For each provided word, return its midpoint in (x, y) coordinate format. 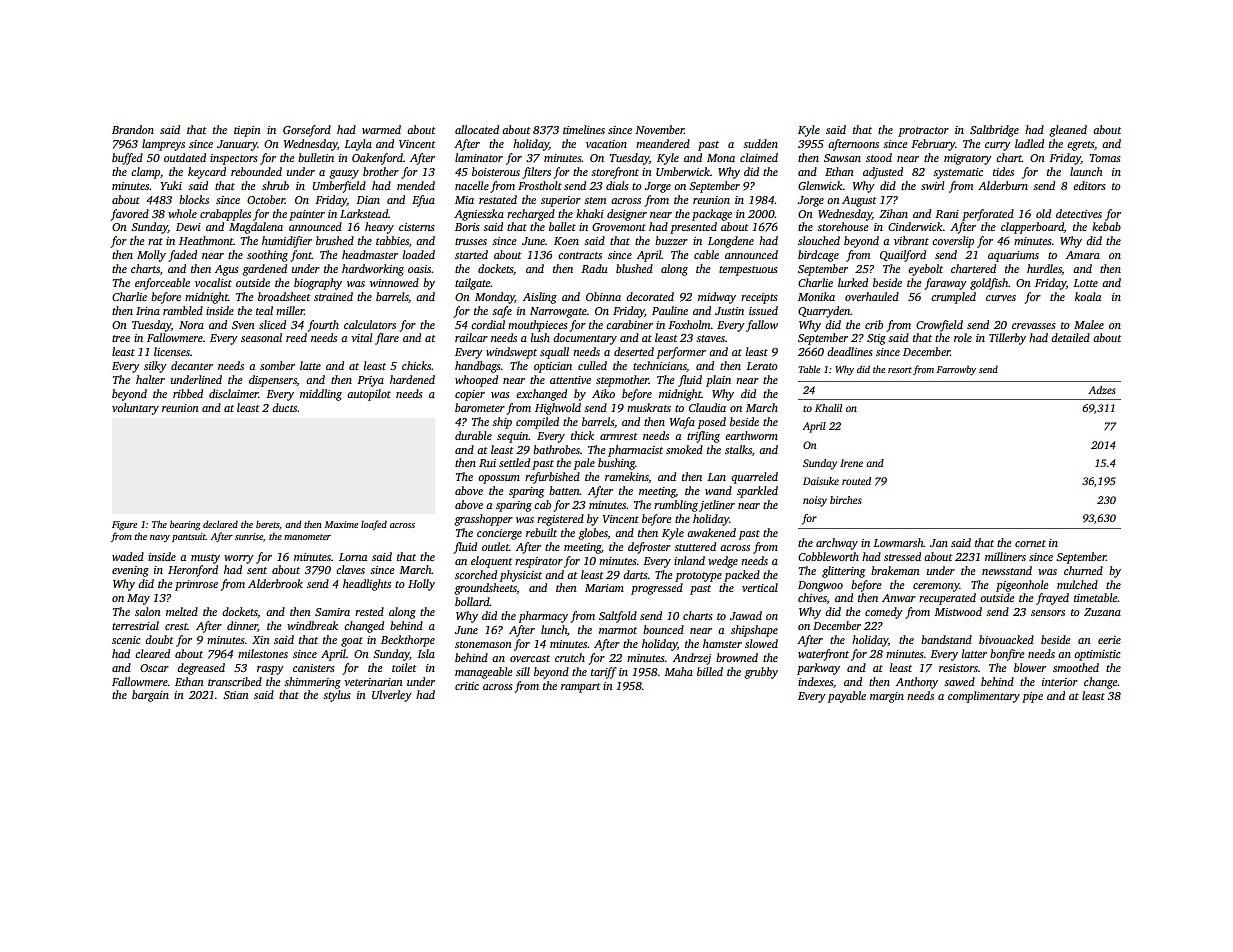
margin (887, 697)
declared (220, 524)
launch (1086, 171)
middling (321, 395)
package (712, 215)
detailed (1070, 337)
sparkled (757, 492)
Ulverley (392, 696)
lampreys (163, 145)
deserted (634, 351)
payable (847, 697)
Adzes (1102, 390)
